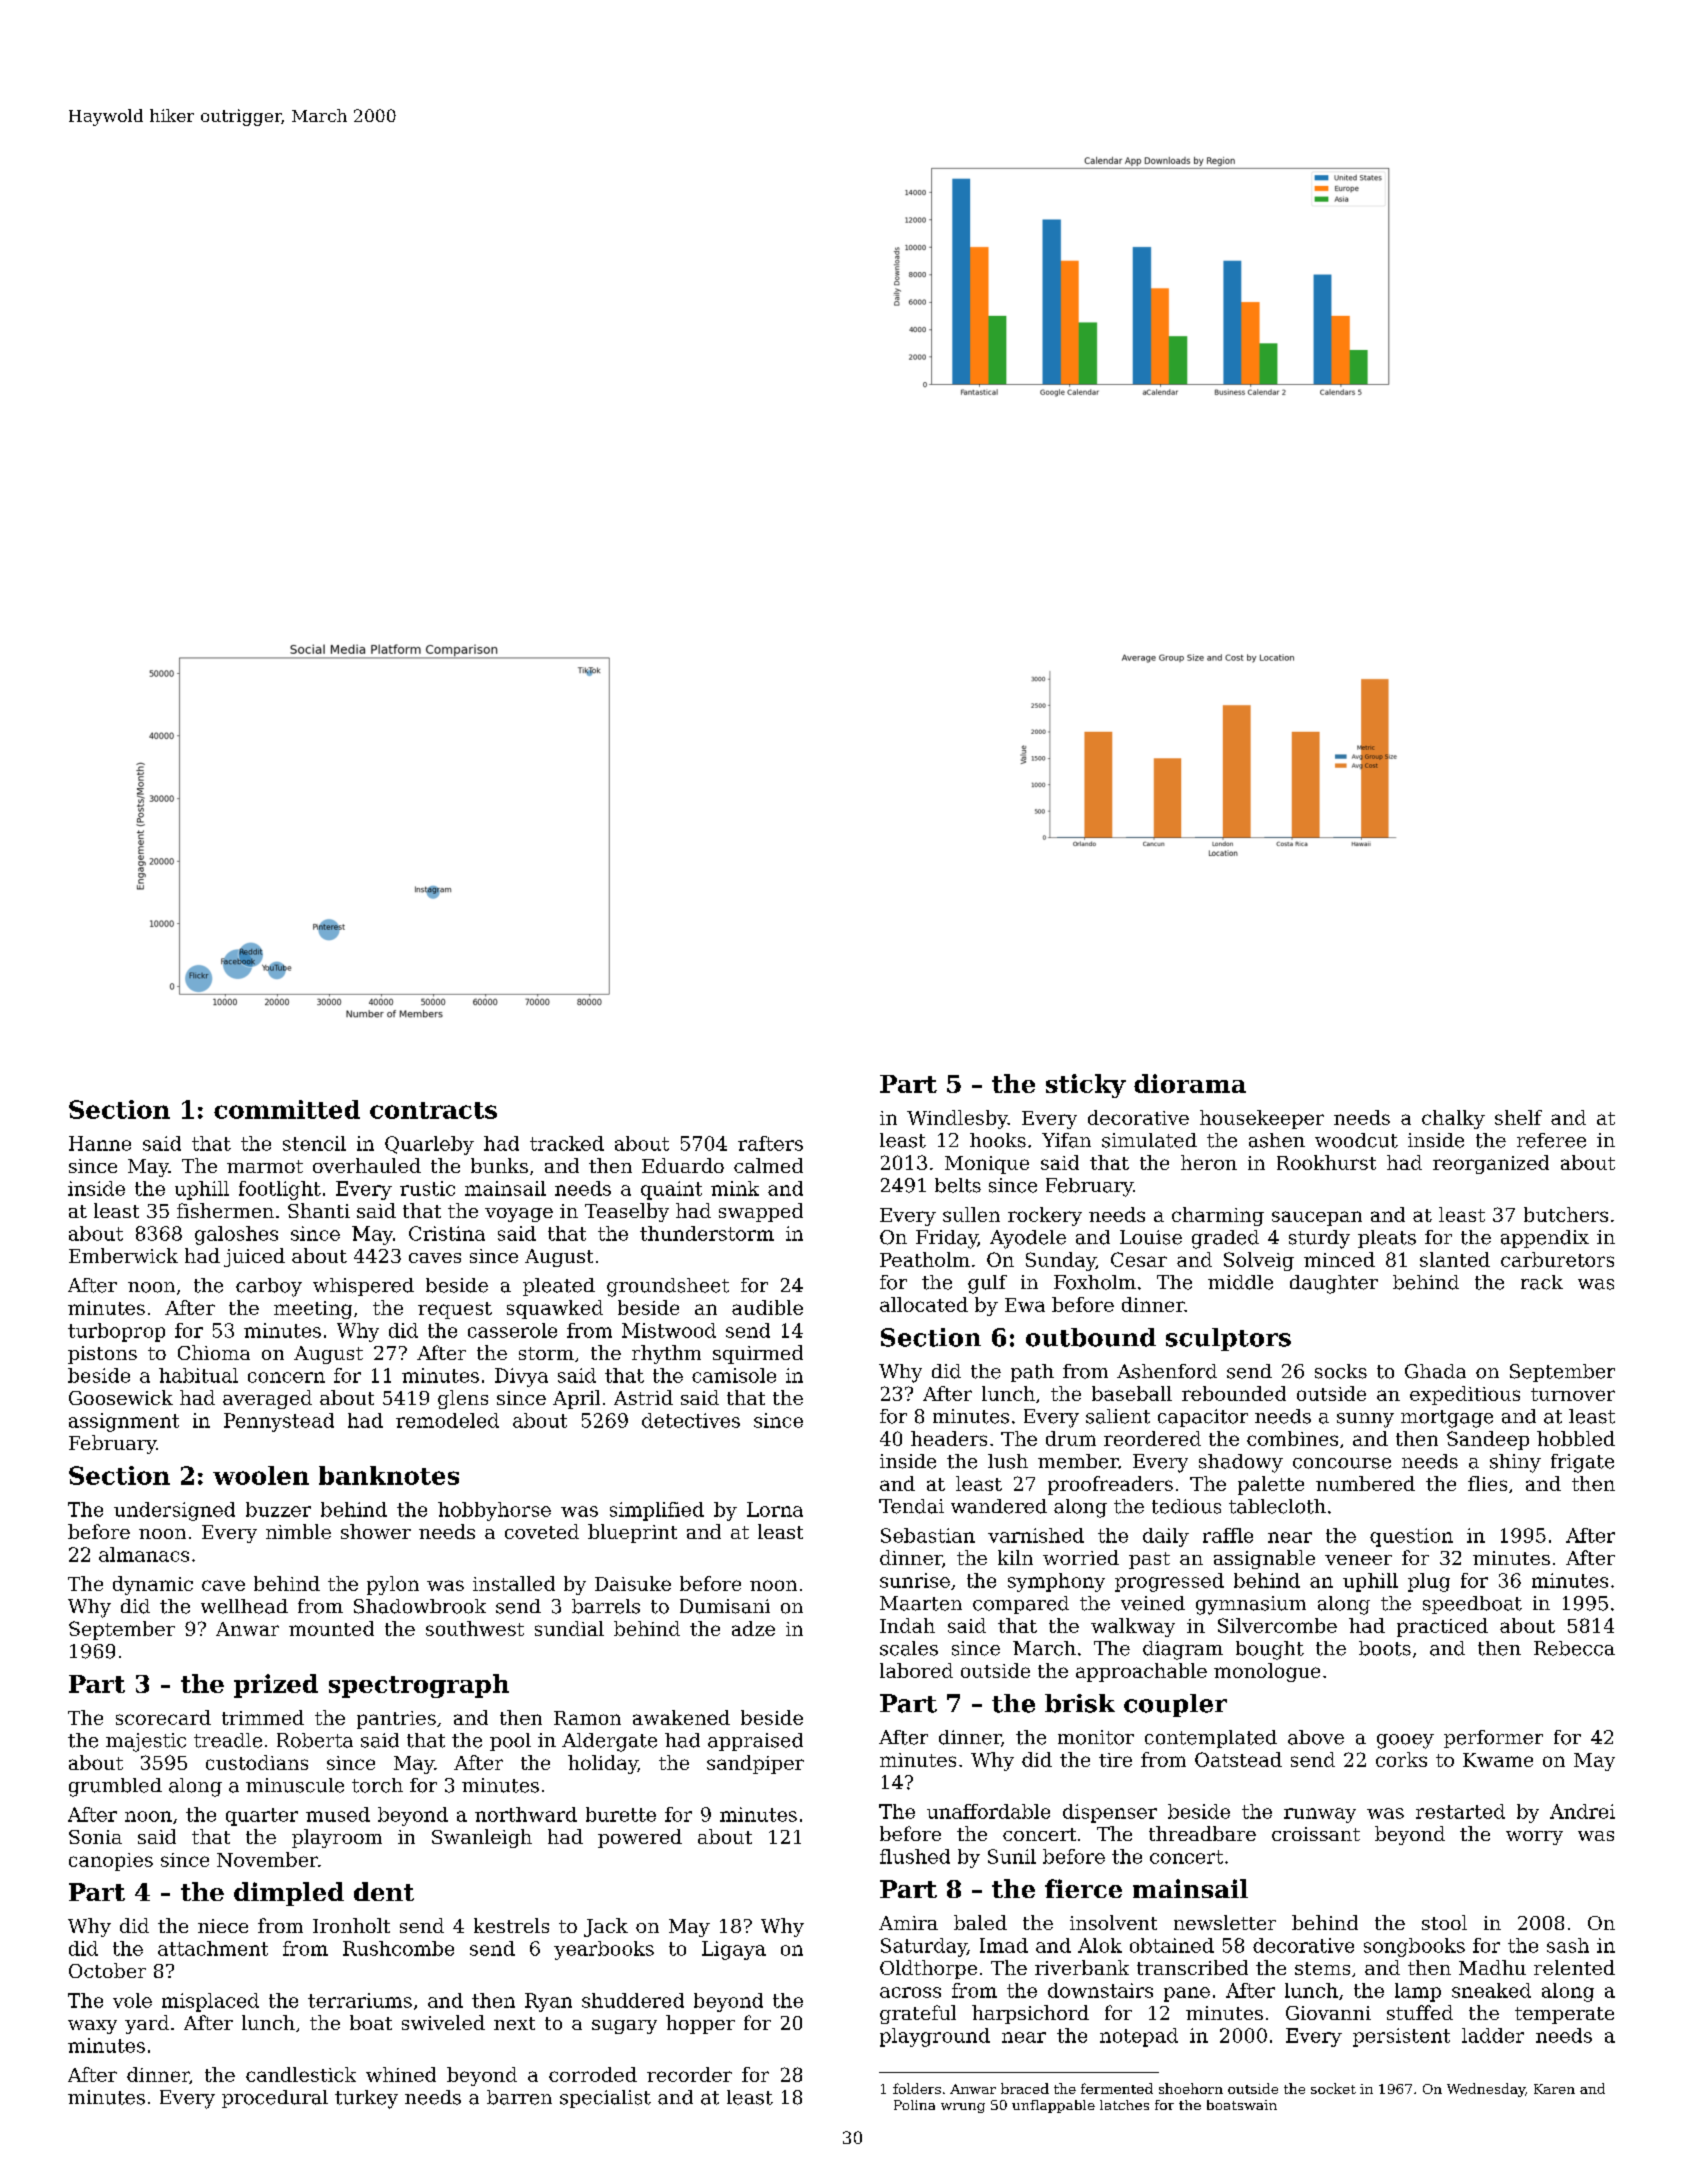 This screenshot has width=1683, height=2178. Describe the element at coordinates (286, 1377) in the screenshot. I see `concern` at that location.
